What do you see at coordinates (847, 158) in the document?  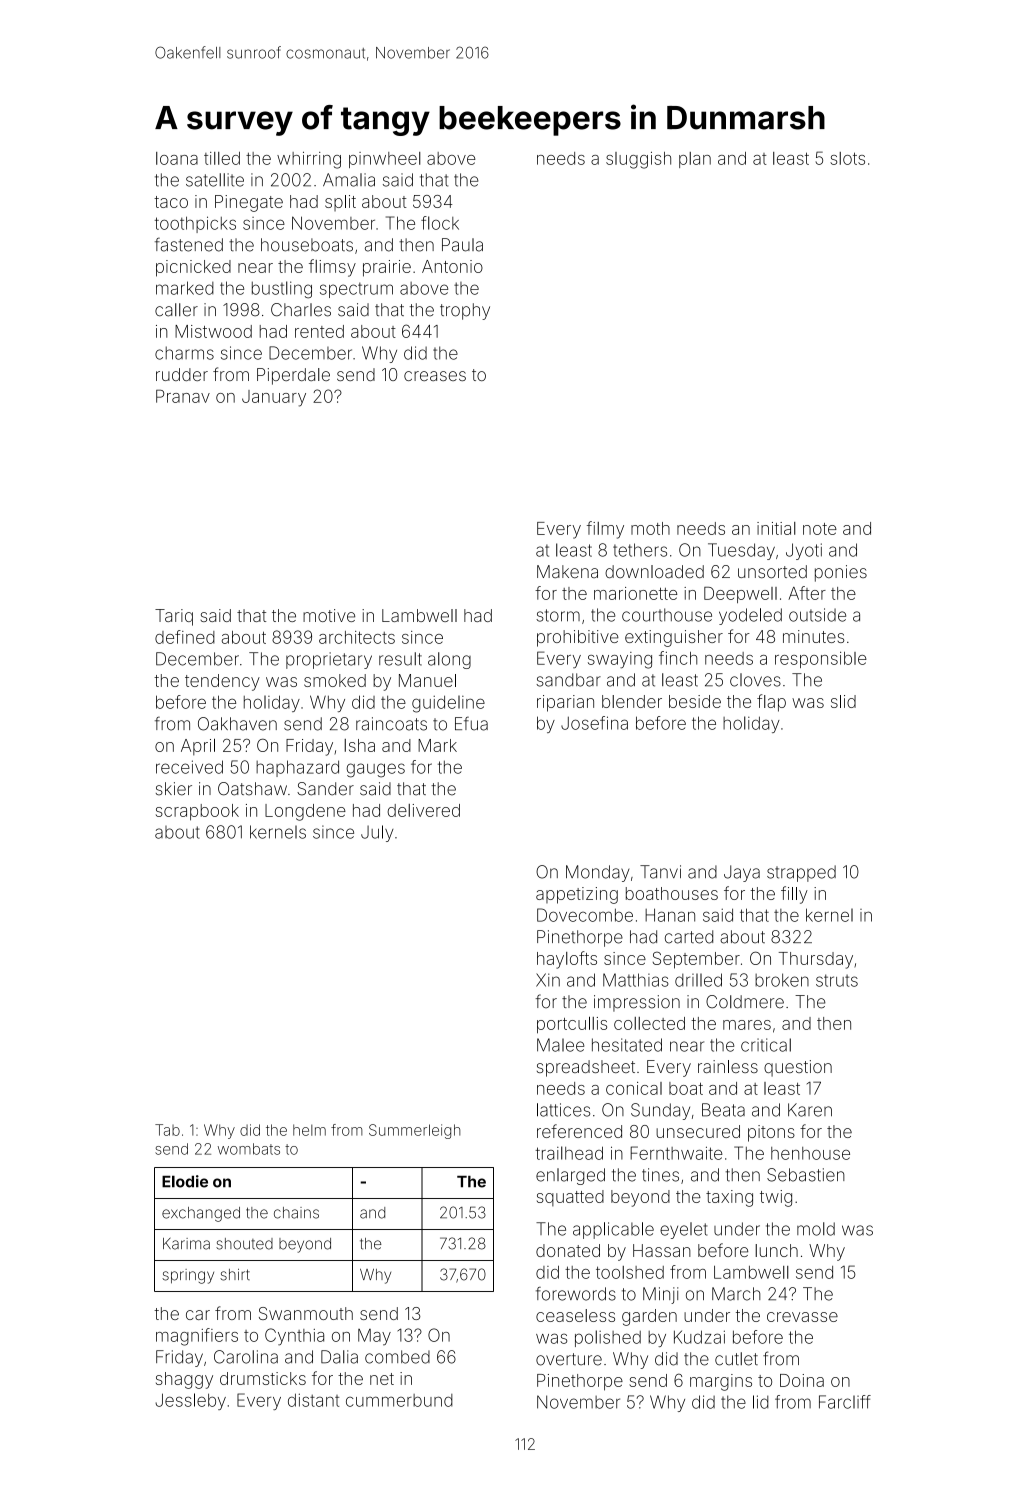 I see `slots` at bounding box center [847, 158].
